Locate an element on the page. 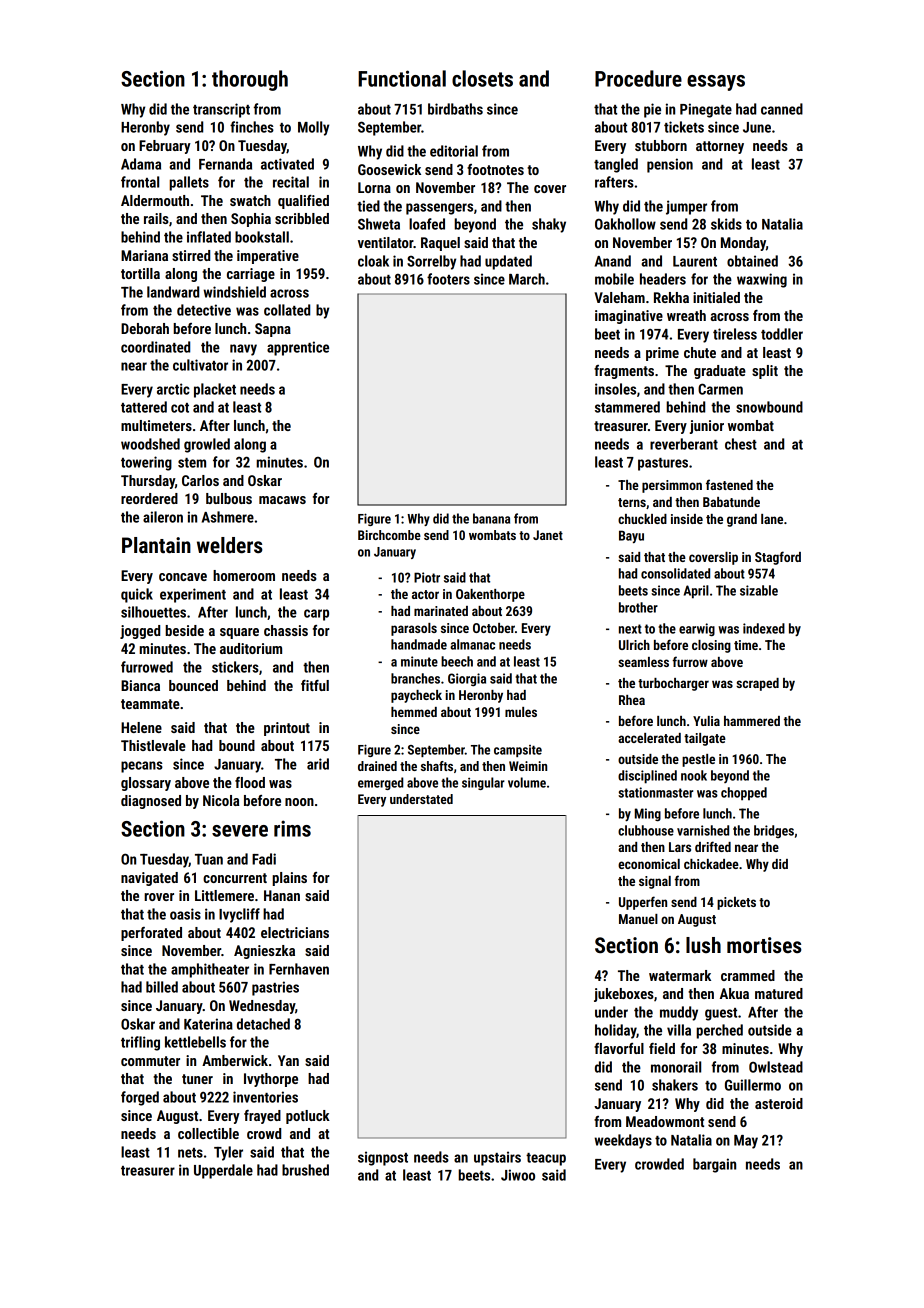  emerged is located at coordinates (380, 783).
